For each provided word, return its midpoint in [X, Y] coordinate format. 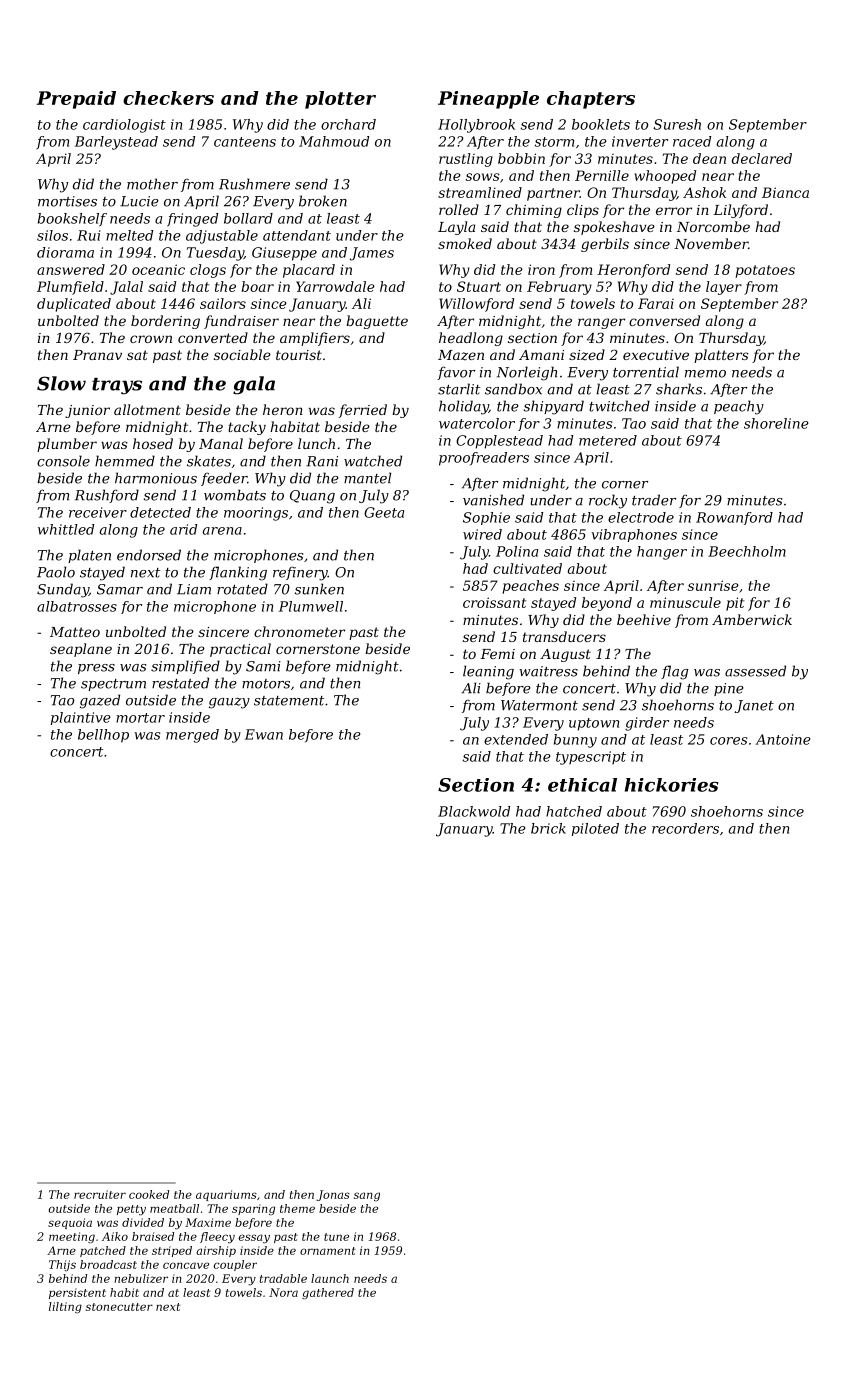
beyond [607, 604]
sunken [319, 589]
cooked [149, 1194]
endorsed [149, 555]
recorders [685, 828]
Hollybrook [476, 126]
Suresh [677, 124]
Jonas [333, 1195]
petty [131, 1210]
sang [367, 1196]
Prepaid [76, 100]
